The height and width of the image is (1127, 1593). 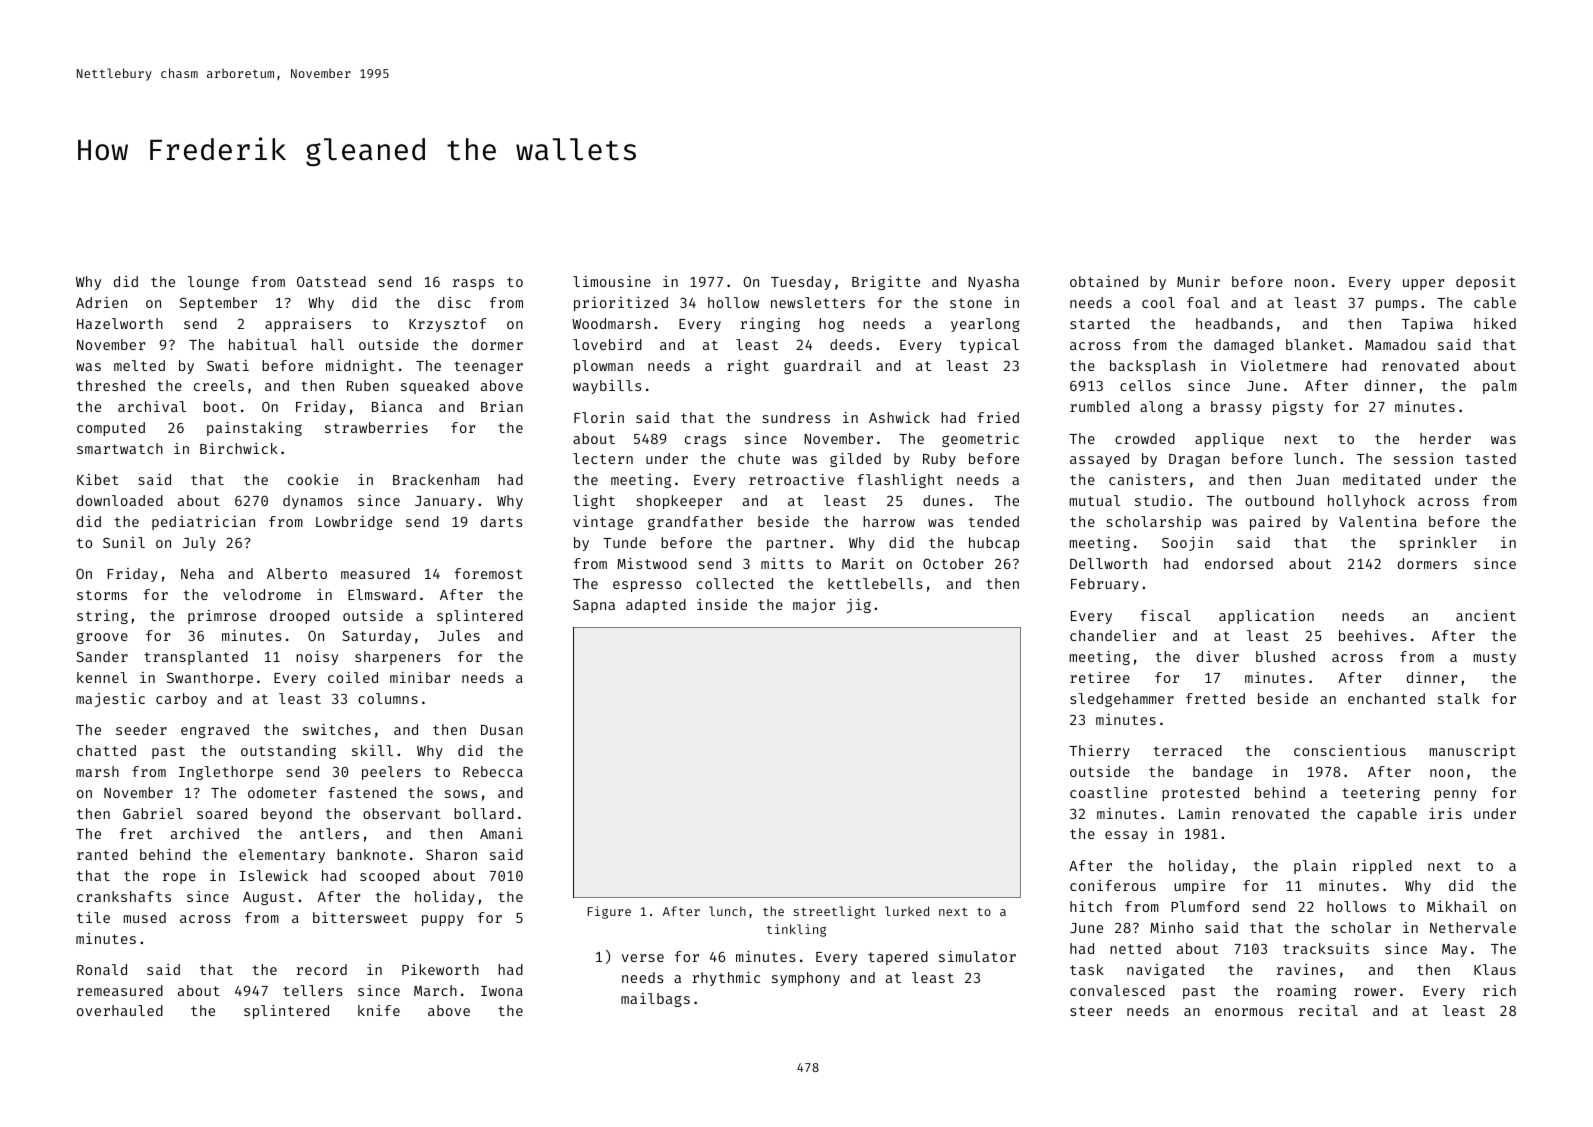 What do you see at coordinates (501, 833) in the image?
I see `Amani` at bounding box center [501, 833].
